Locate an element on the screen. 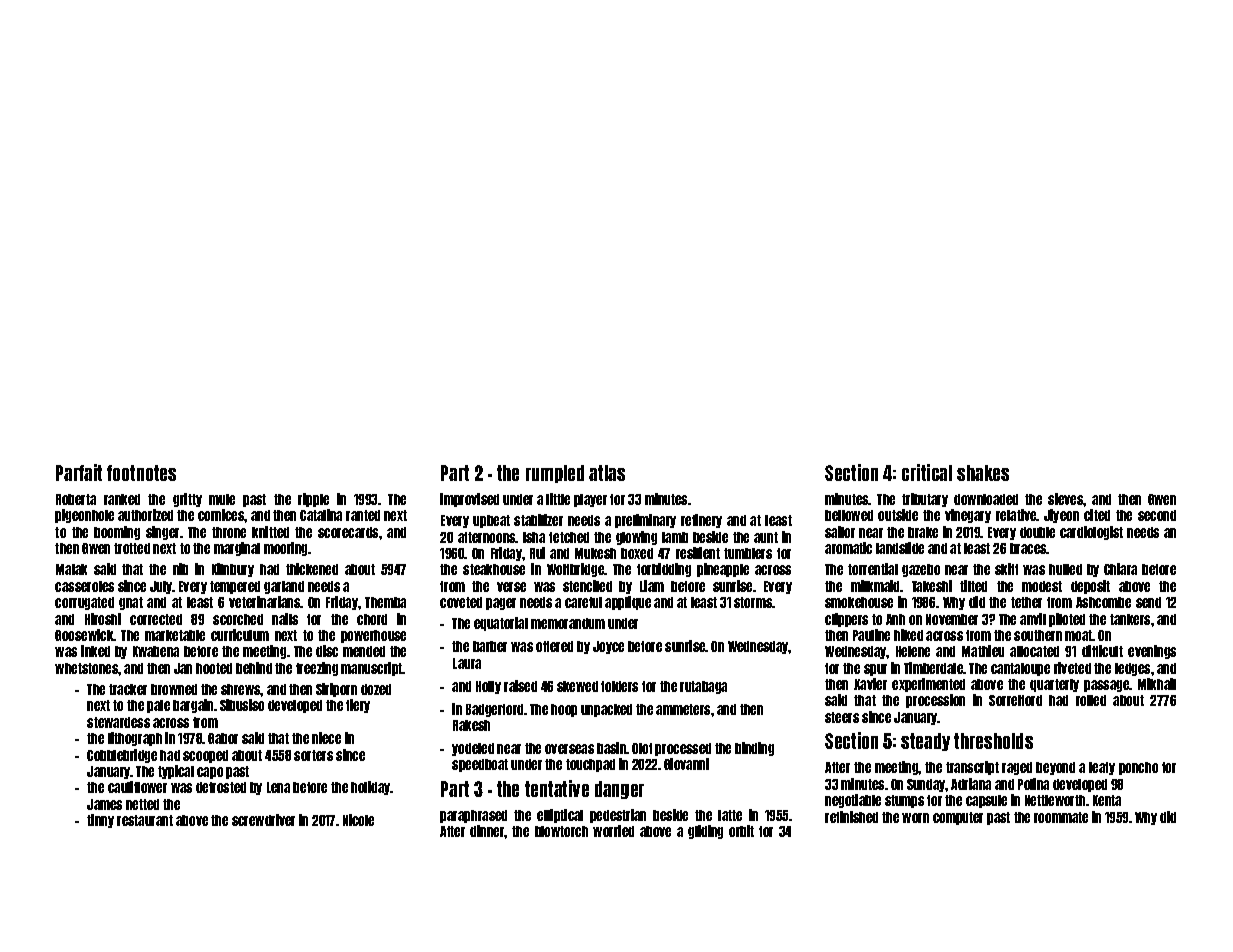 The width and height of the screenshot is (1233, 952). critical is located at coordinates (927, 472).
